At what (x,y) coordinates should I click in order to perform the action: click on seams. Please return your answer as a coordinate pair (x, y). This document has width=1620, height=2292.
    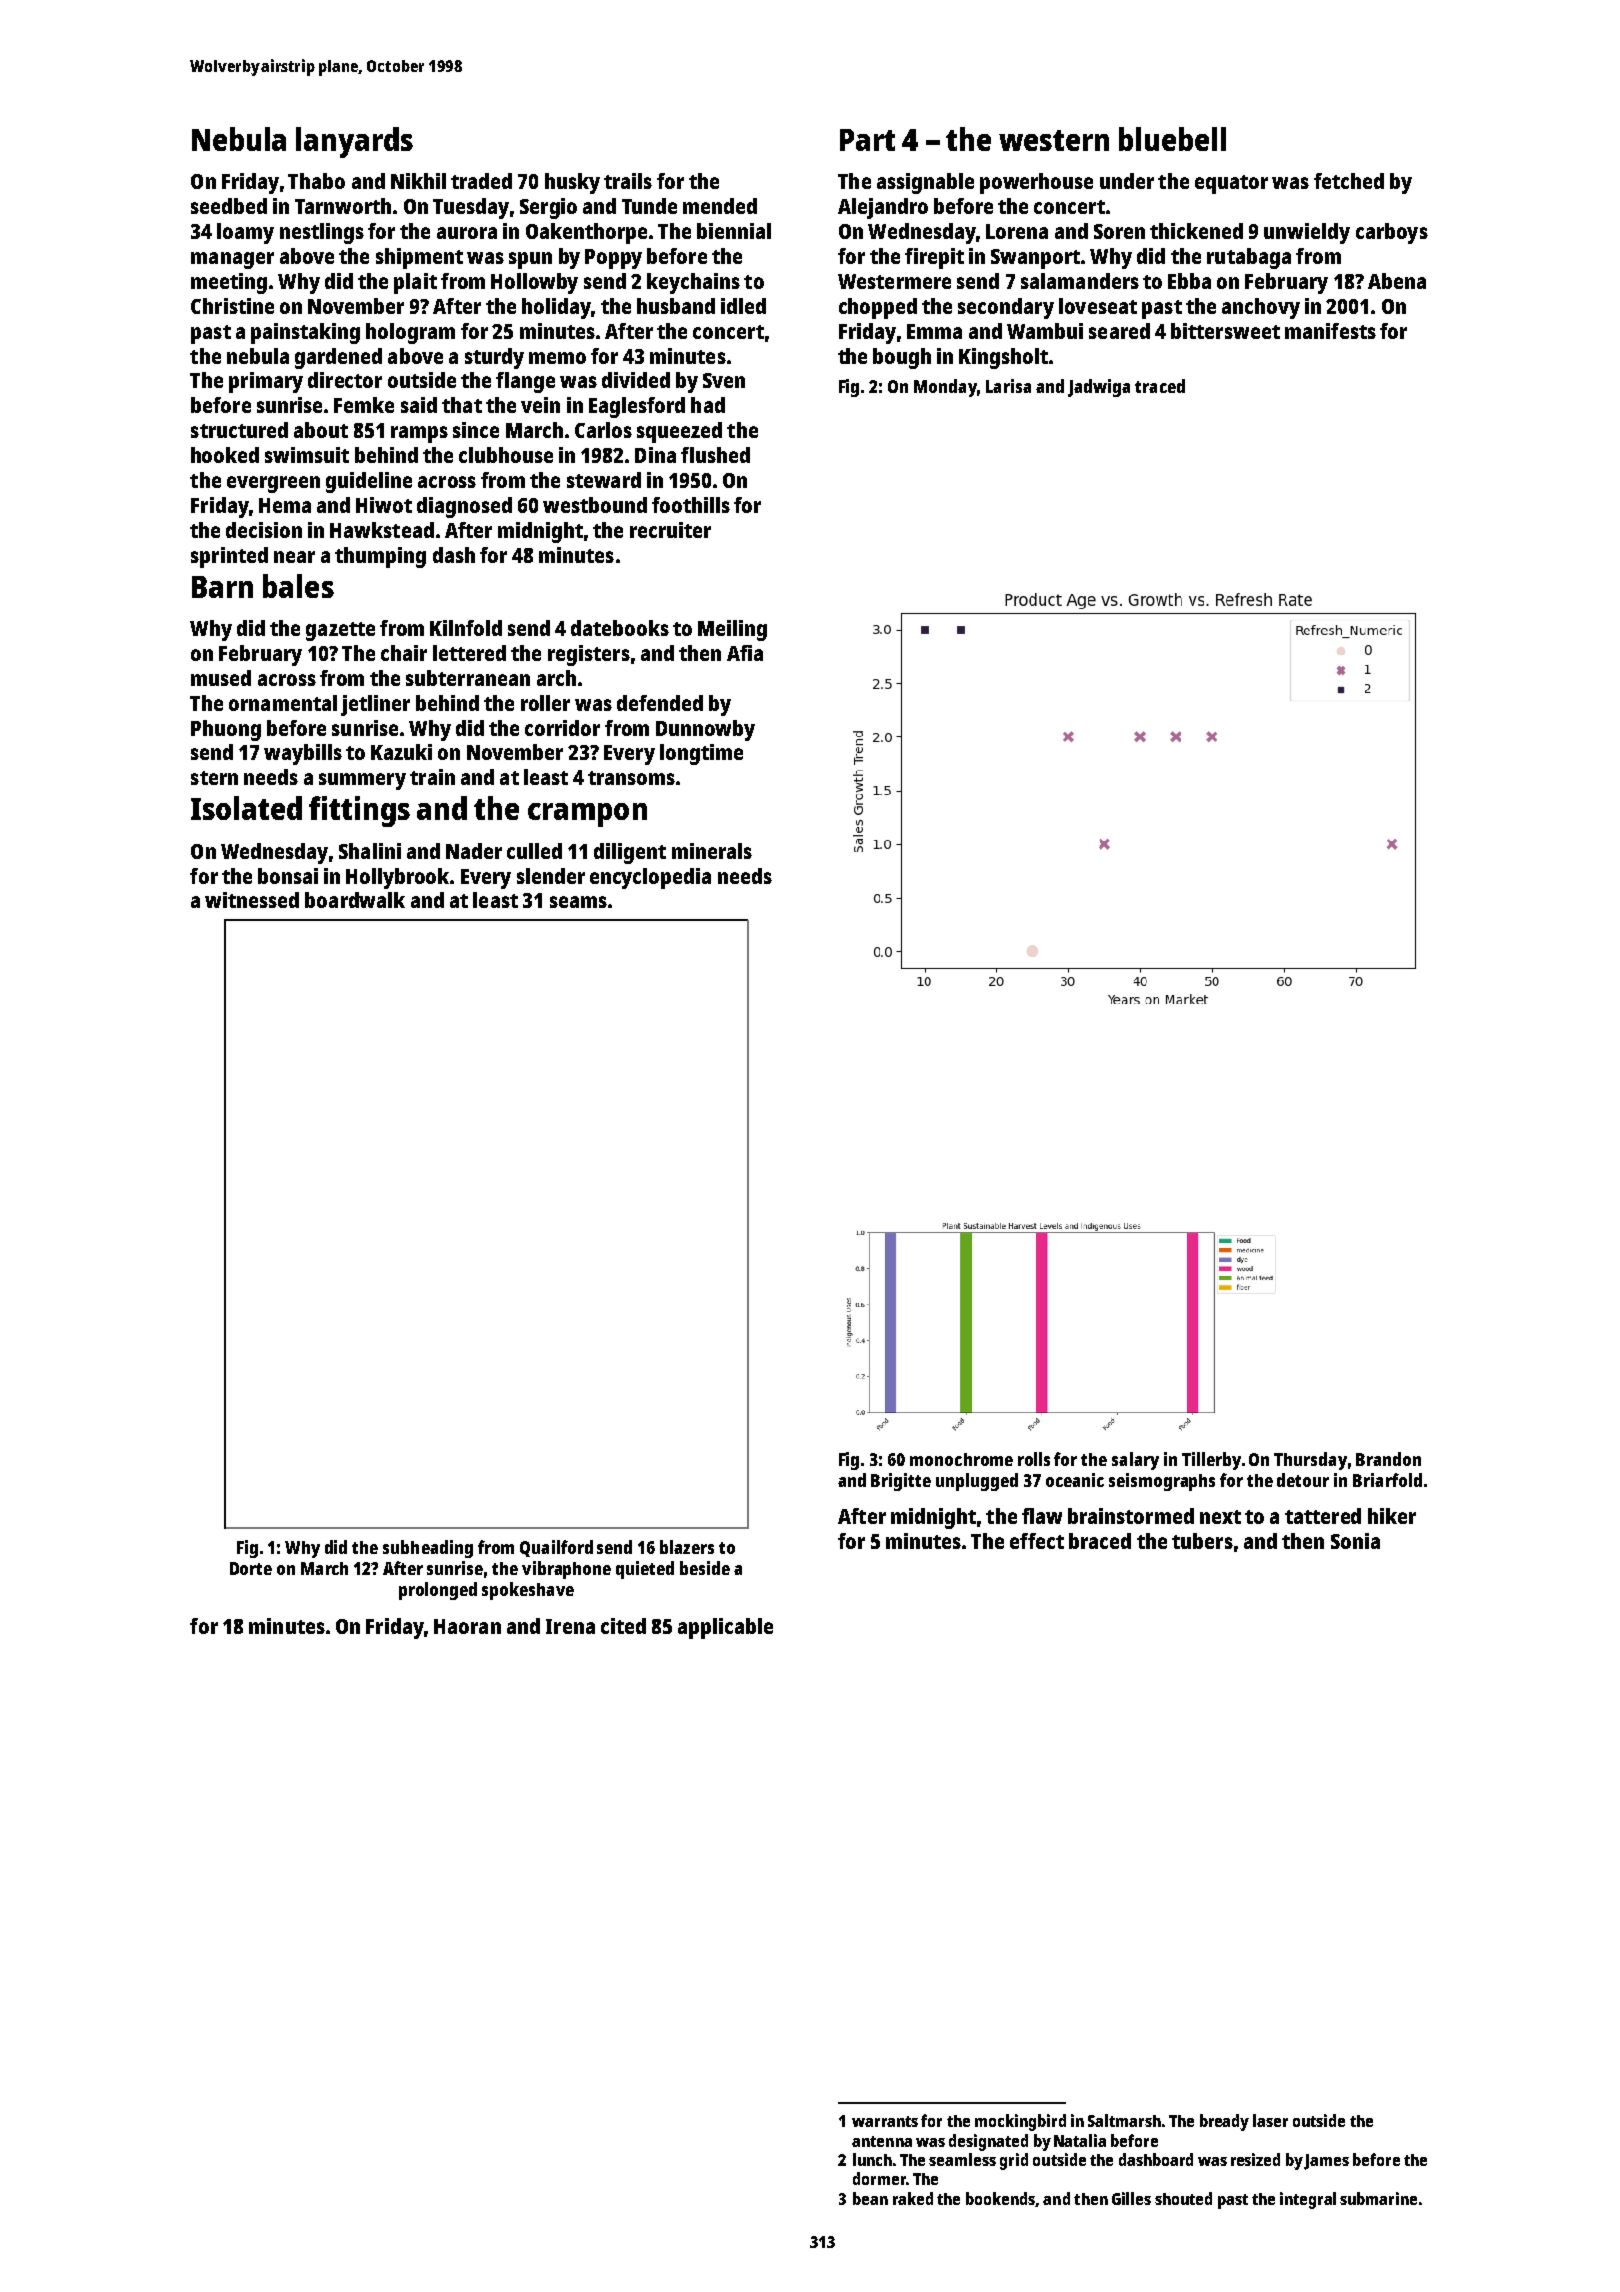
    Looking at the image, I should click on (578, 902).
